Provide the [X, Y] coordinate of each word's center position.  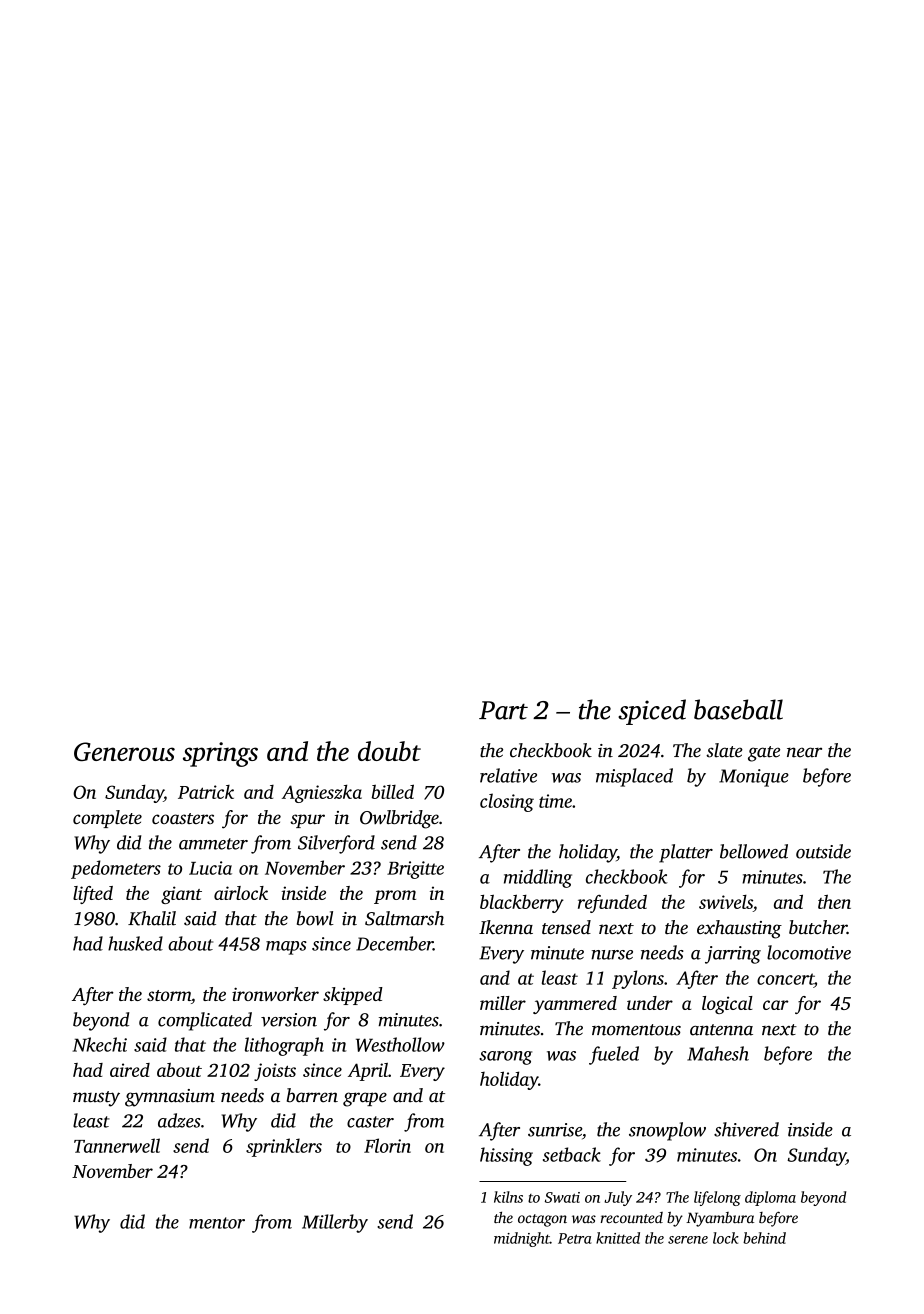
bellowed [754, 851]
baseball [738, 709]
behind [764, 1238]
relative [508, 775]
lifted [93, 895]
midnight [522, 1239]
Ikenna [506, 927]
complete [107, 819]
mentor [217, 1223]
